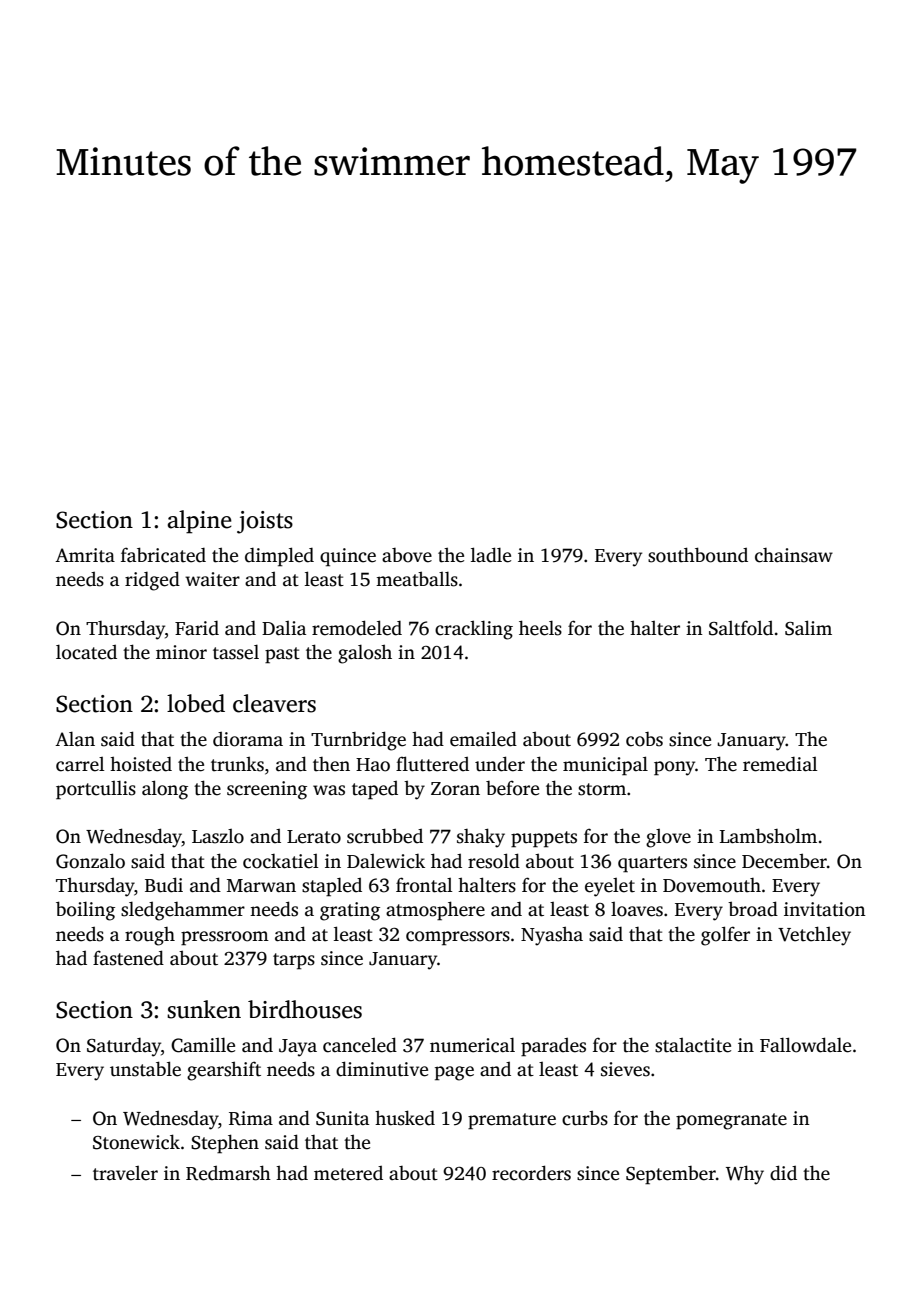 Image resolution: width=924 pixels, height=1311 pixels. What do you see at coordinates (794, 555) in the image?
I see `chainsaw` at bounding box center [794, 555].
